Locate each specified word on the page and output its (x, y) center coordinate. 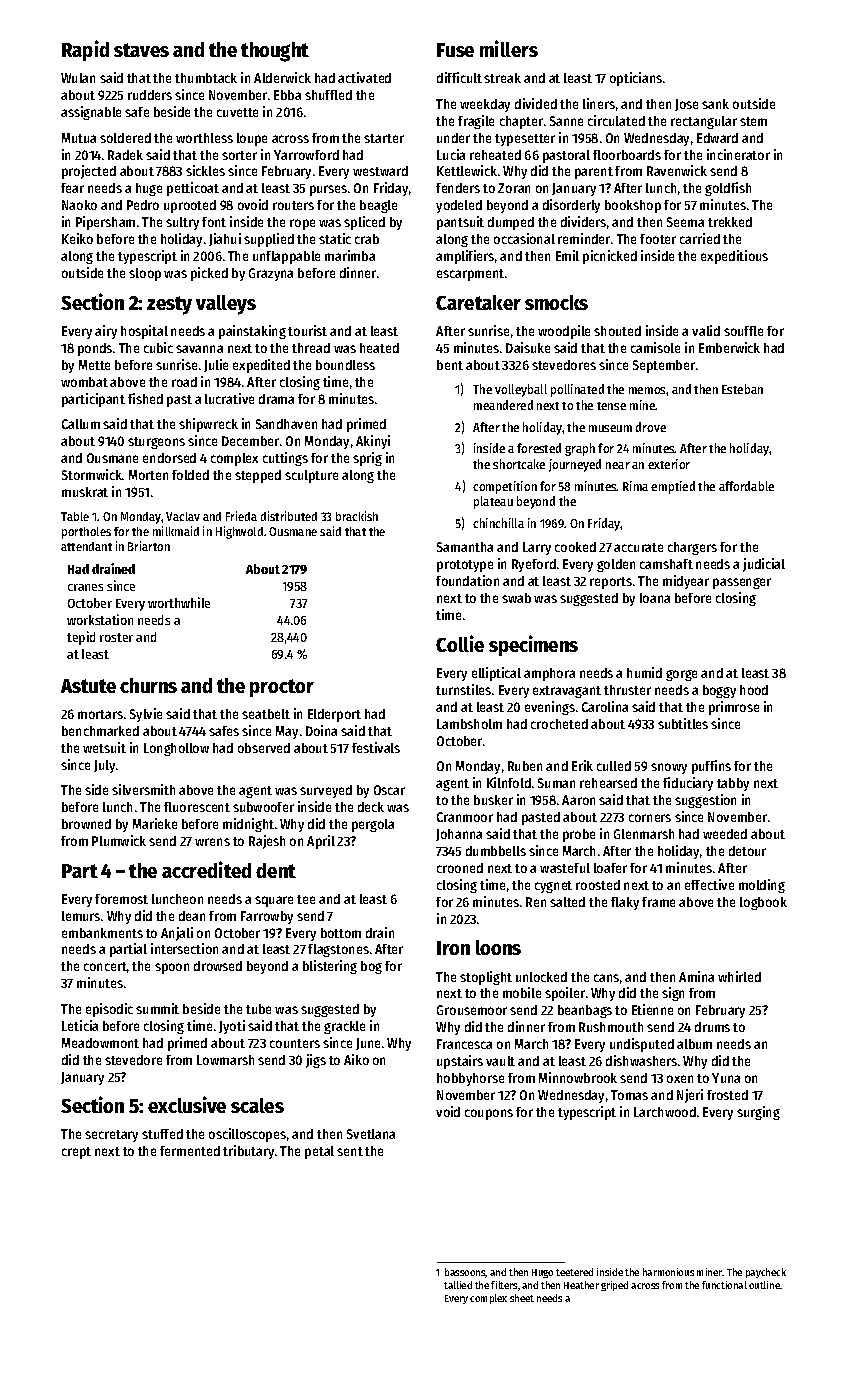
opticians (636, 79)
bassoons (465, 1273)
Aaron (578, 800)
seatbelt (266, 714)
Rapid (85, 50)
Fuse (455, 50)
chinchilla (498, 523)
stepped (258, 476)
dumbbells (496, 851)
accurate (638, 547)
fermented (190, 1151)
